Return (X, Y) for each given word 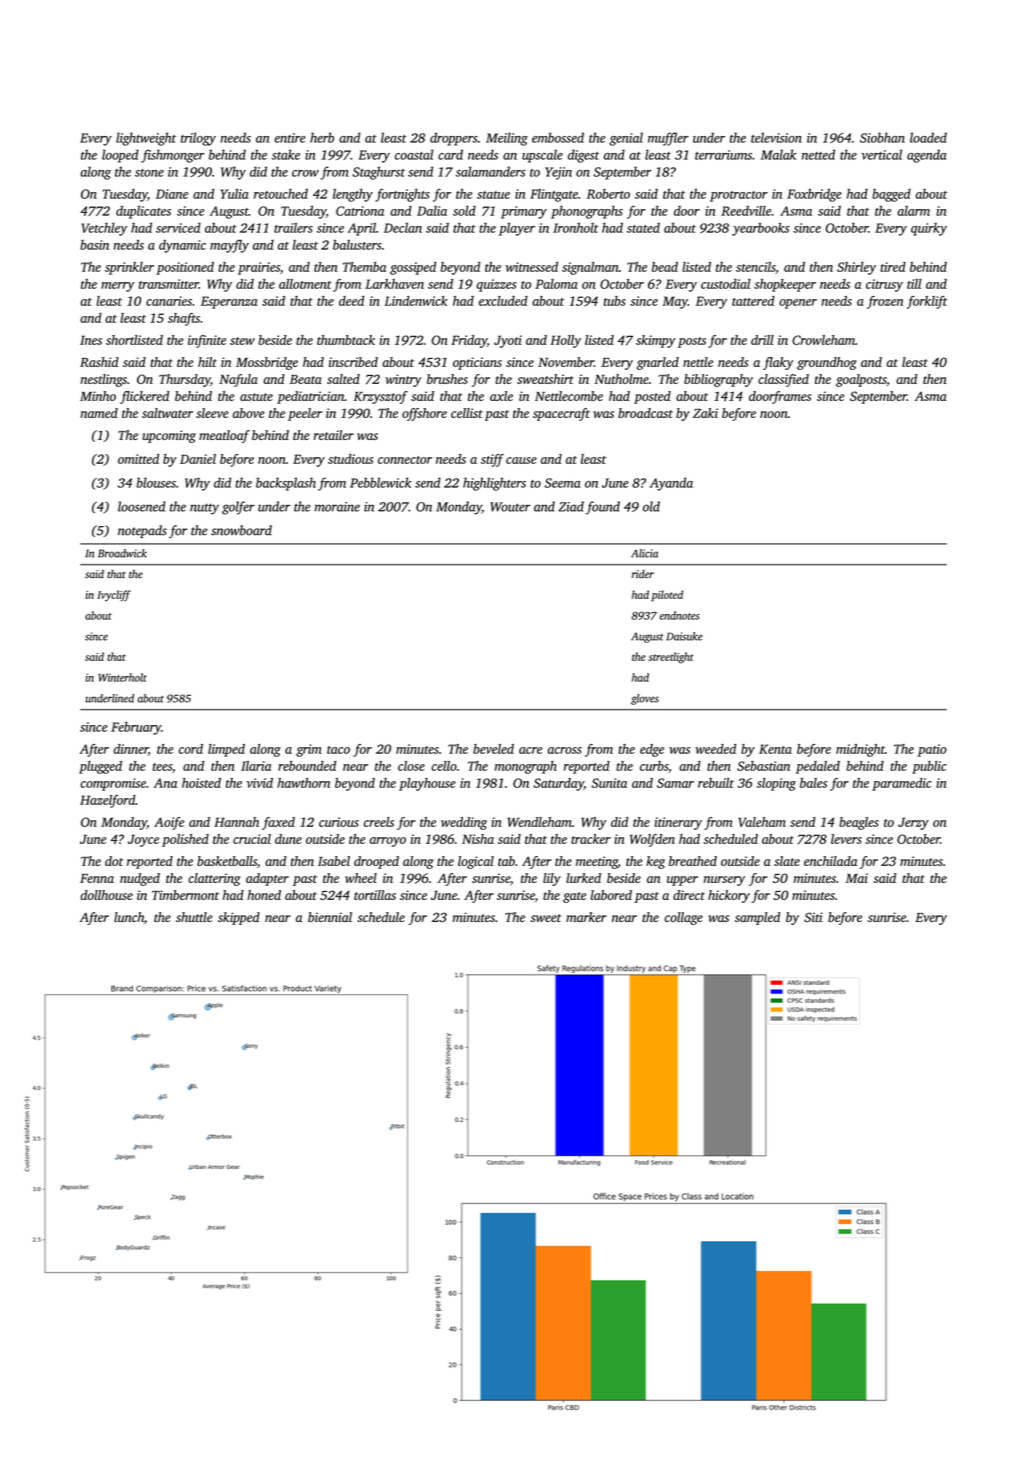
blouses (156, 482)
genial (626, 139)
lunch (129, 917)
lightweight (146, 139)
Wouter (510, 507)
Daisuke (684, 636)
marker (586, 917)
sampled (757, 918)
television (776, 137)
